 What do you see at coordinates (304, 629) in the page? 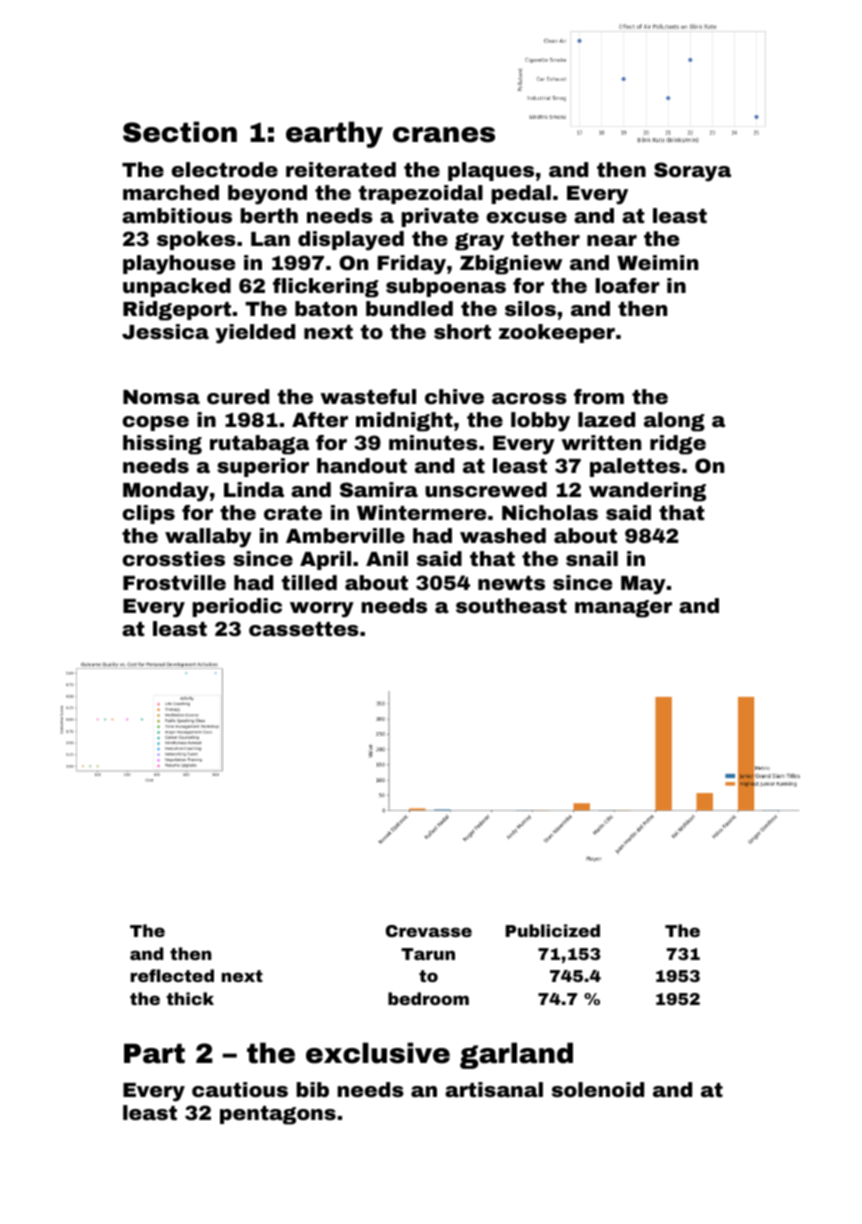
I see `cassettes` at bounding box center [304, 629].
